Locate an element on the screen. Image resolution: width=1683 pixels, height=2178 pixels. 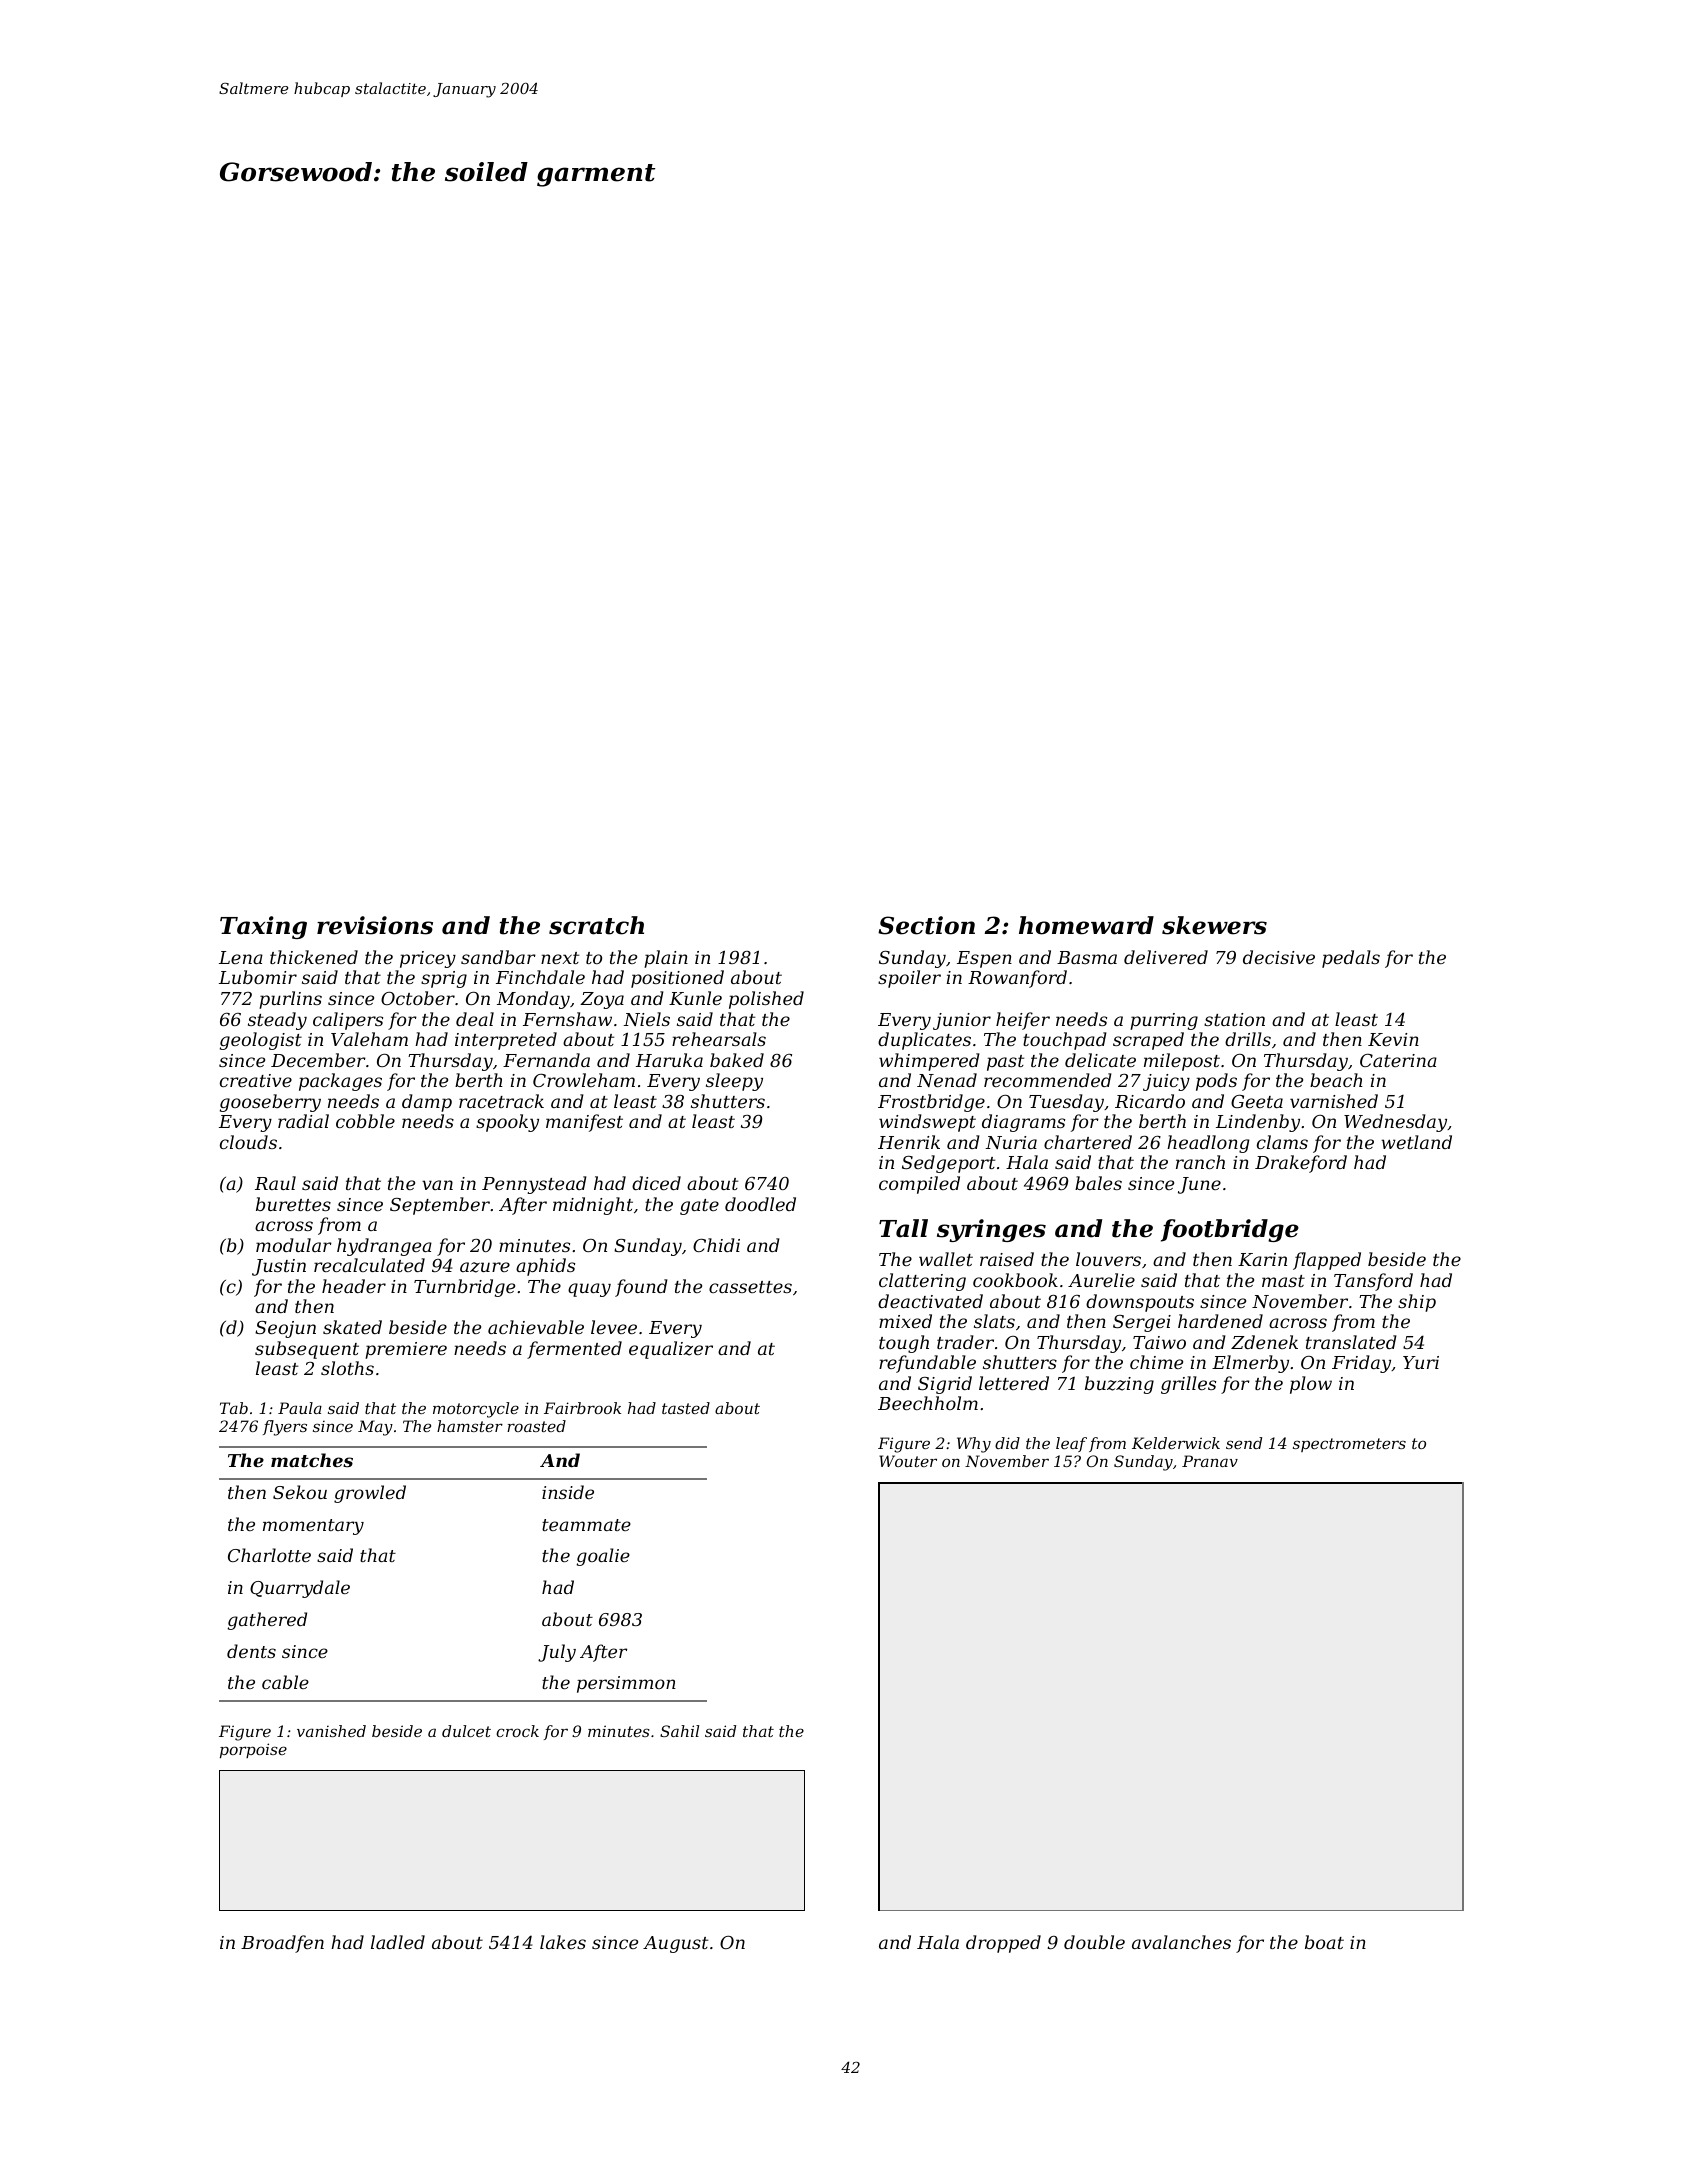
dropped is located at coordinates (1003, 1944).
